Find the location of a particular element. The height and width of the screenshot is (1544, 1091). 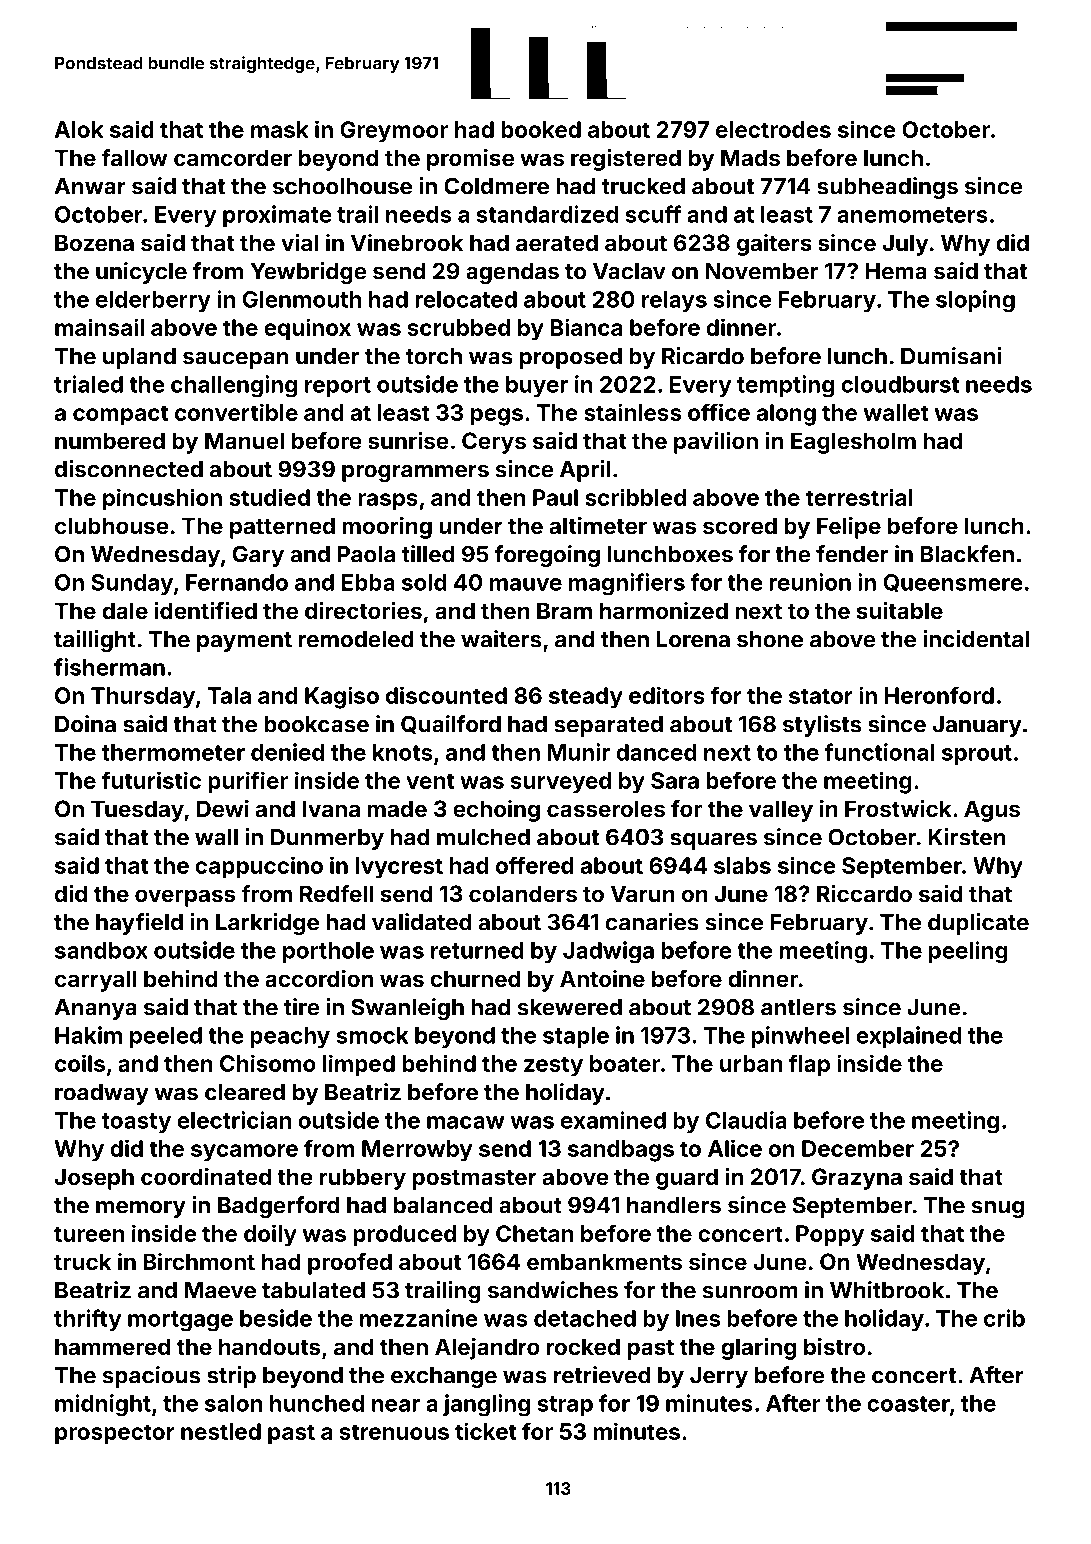

standardized is located at coordinates (547, 214).
